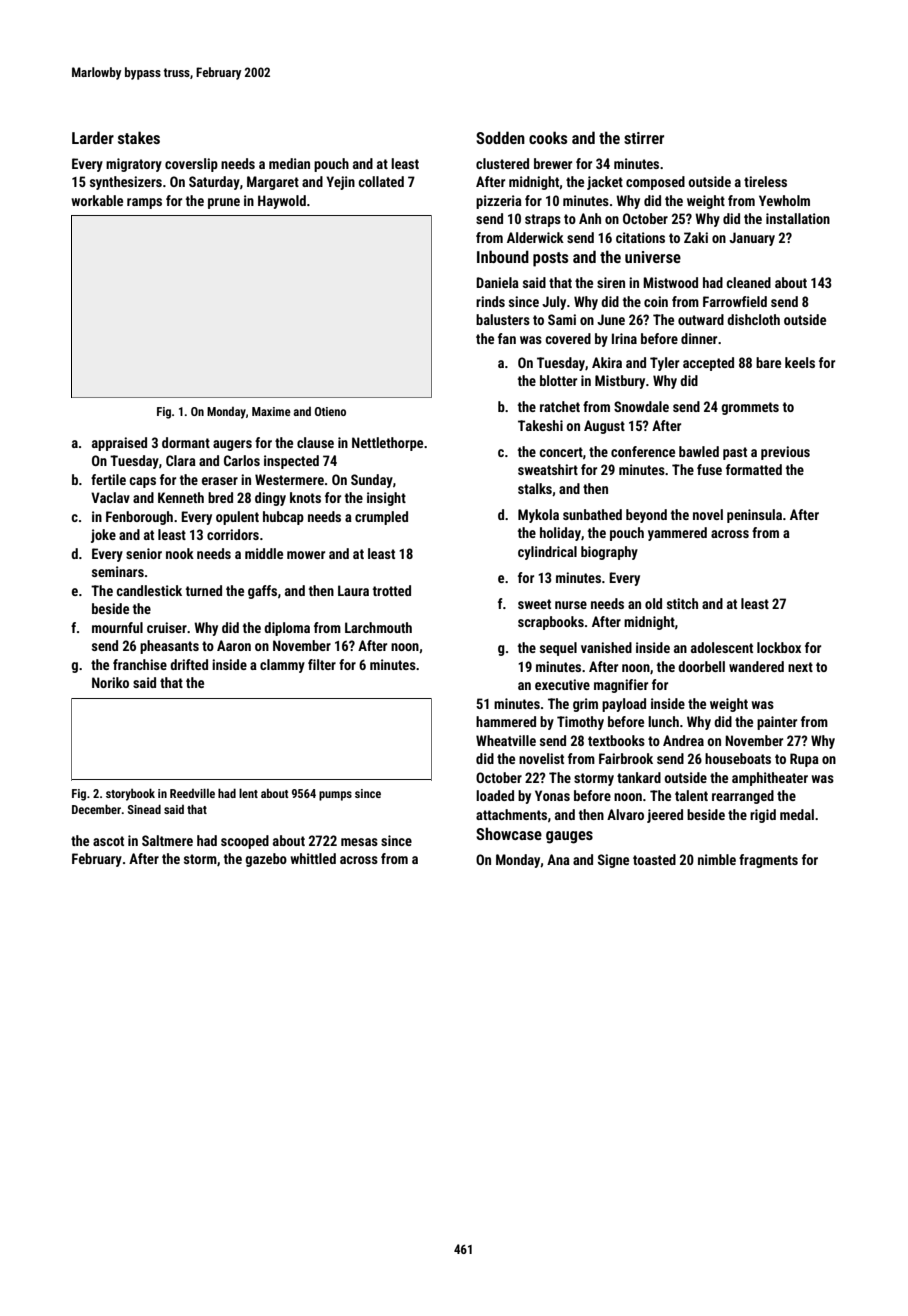 This screenshot has width=908, height=1316. What do you see at coordinates (507, 338) in the screenshot?
I see `fan` at bounding box center [507, 338].
